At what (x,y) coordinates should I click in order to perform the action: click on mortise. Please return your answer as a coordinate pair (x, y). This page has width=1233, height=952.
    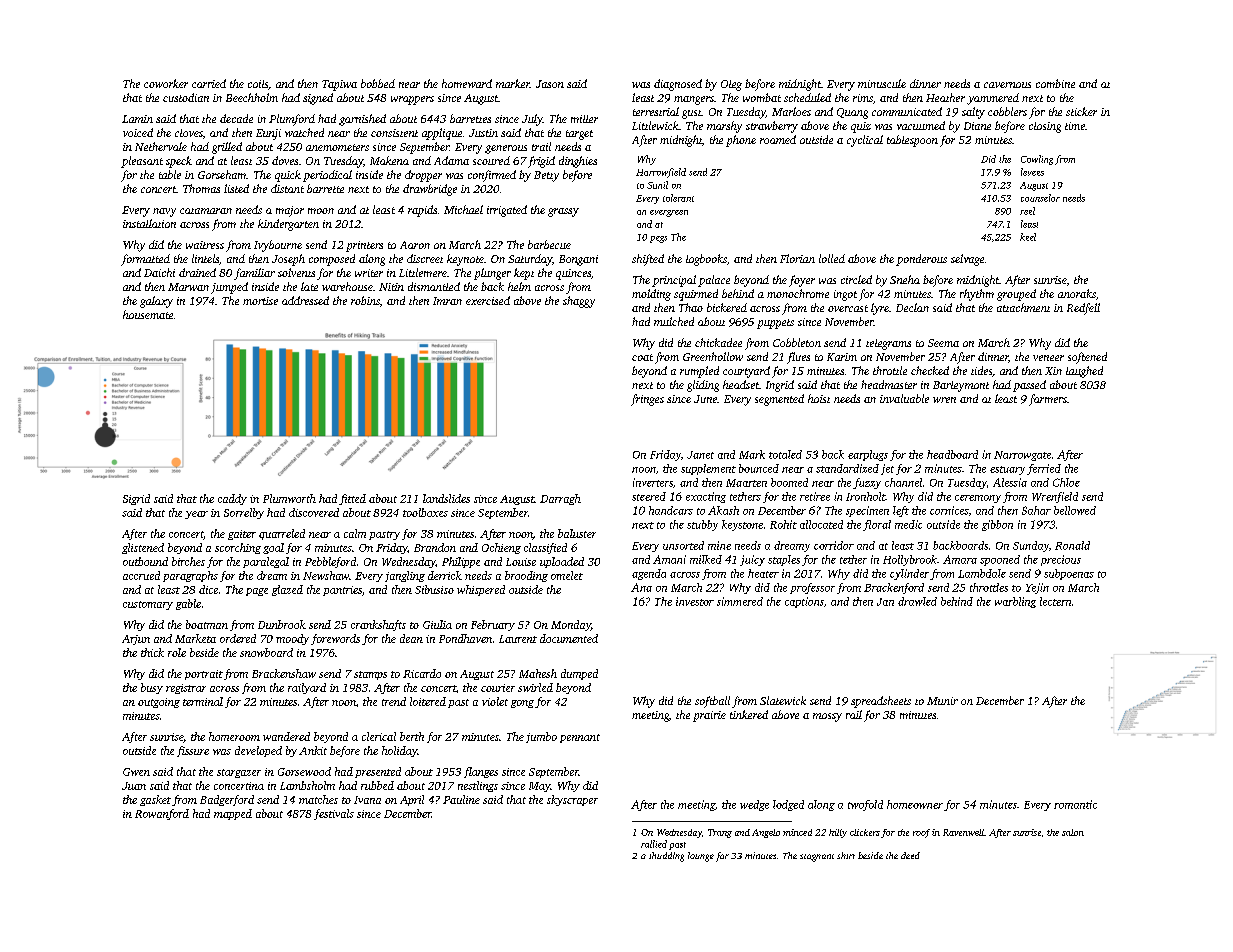
    Looking at the image, I should click on (260, 301).
